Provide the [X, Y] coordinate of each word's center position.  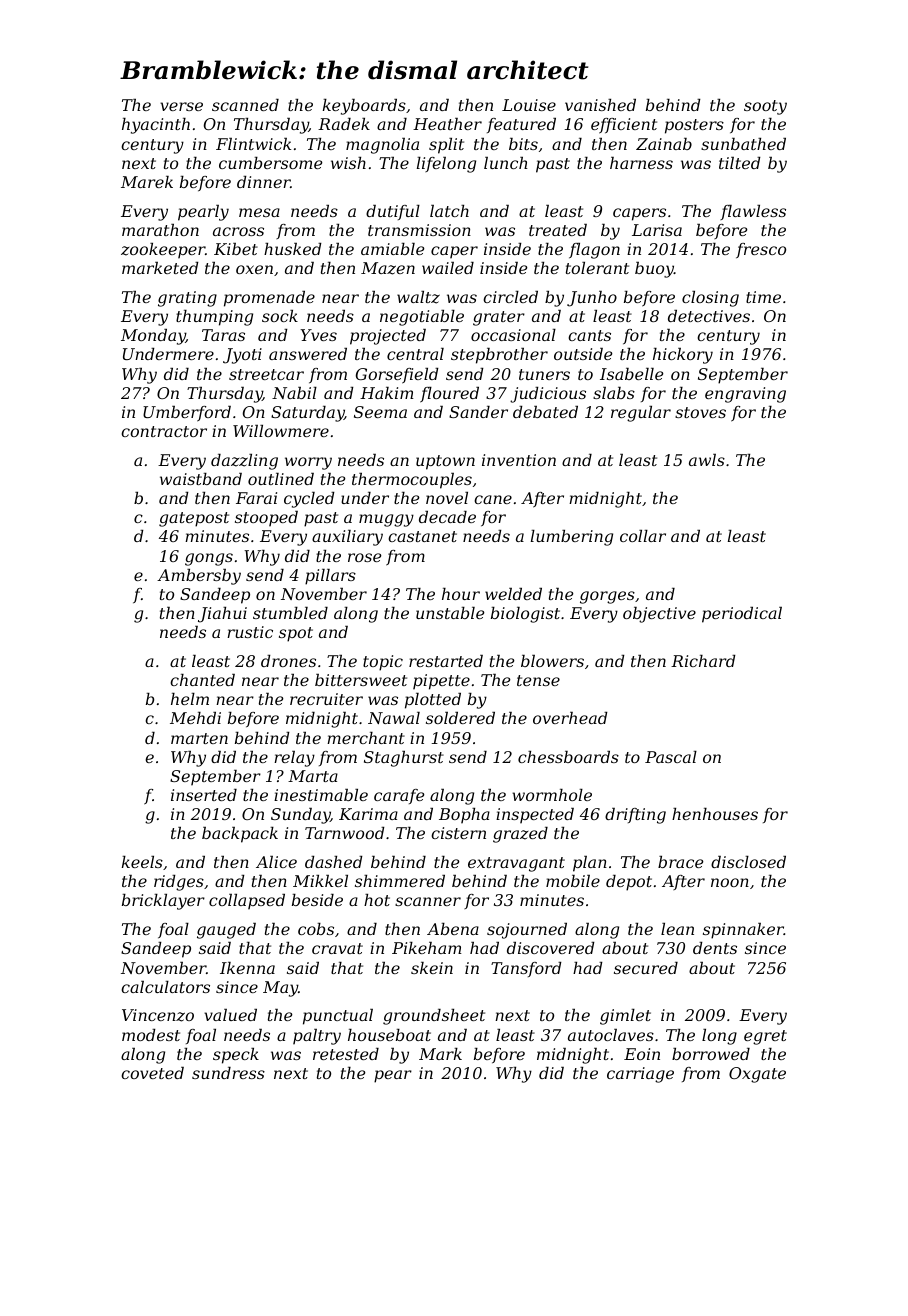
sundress [228, 1073]
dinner [263, 182]
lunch [506, 163]
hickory [683, 356]
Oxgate [757, 1075]
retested [346, 1054]
